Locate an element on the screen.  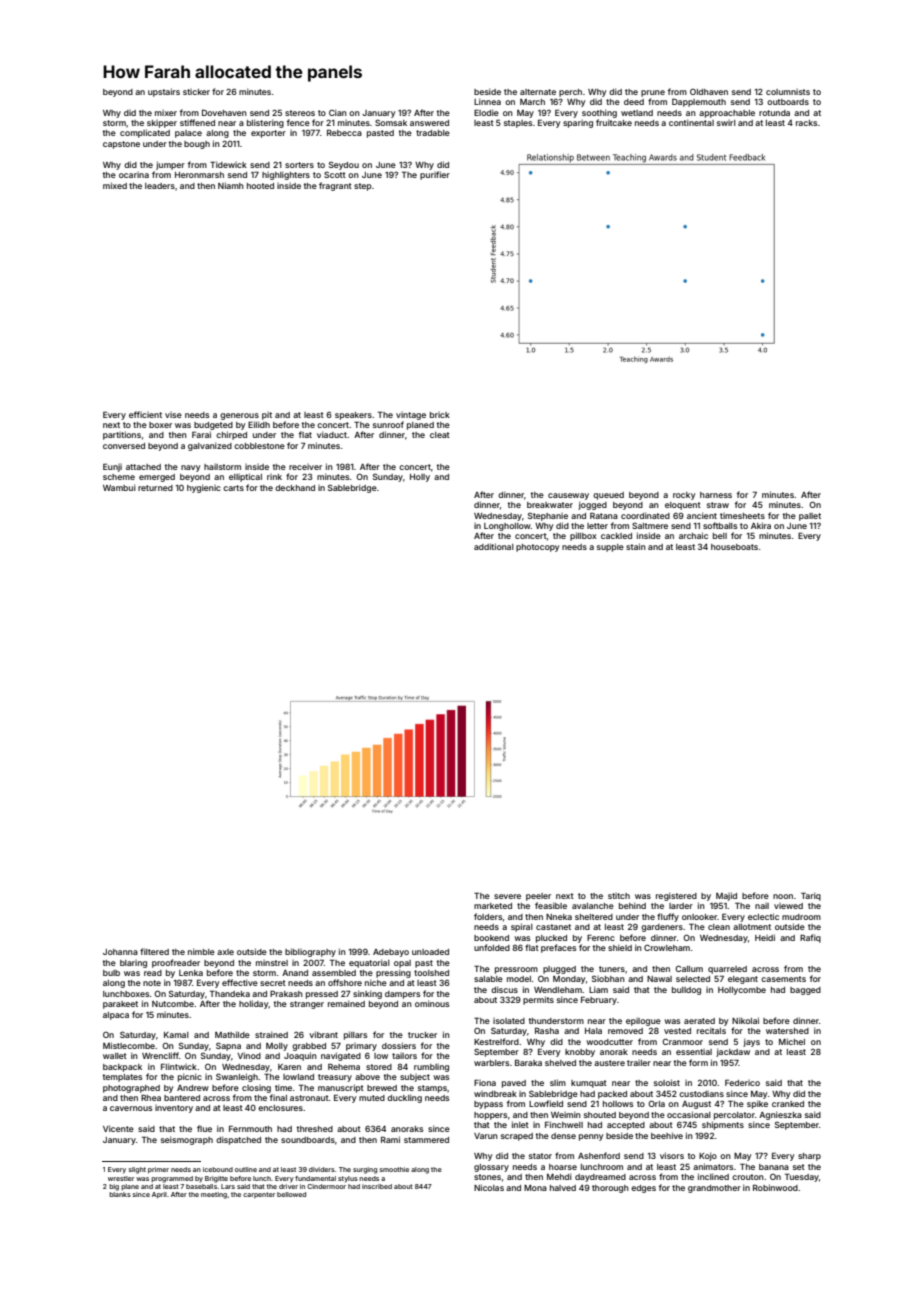
staples is located at coordinates (518, 124).
